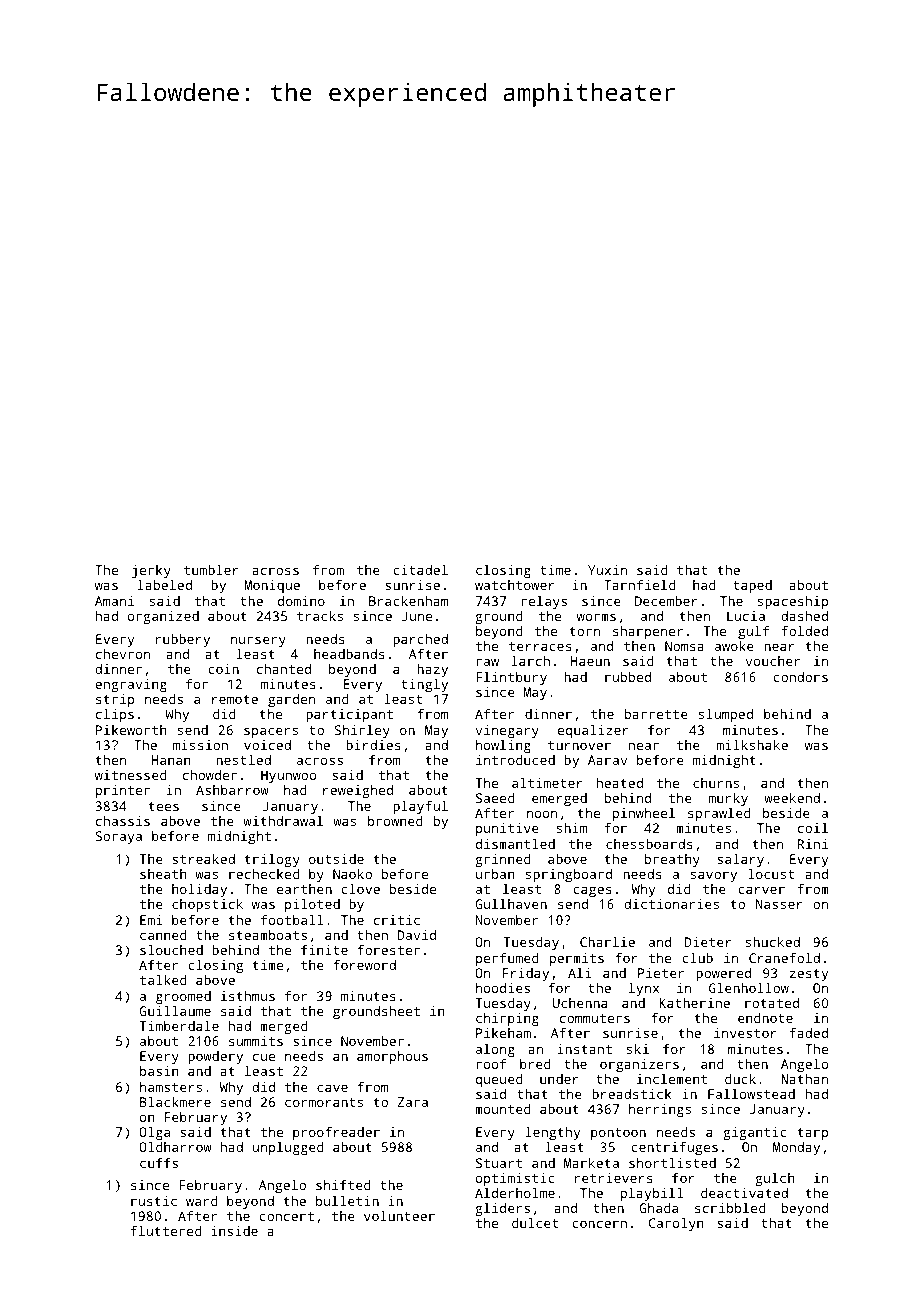 This screenshot has height=1314, width=924. Describe the element at coordinates (179, 1026) in the screenshot. I see `Timberdale` at that location.
